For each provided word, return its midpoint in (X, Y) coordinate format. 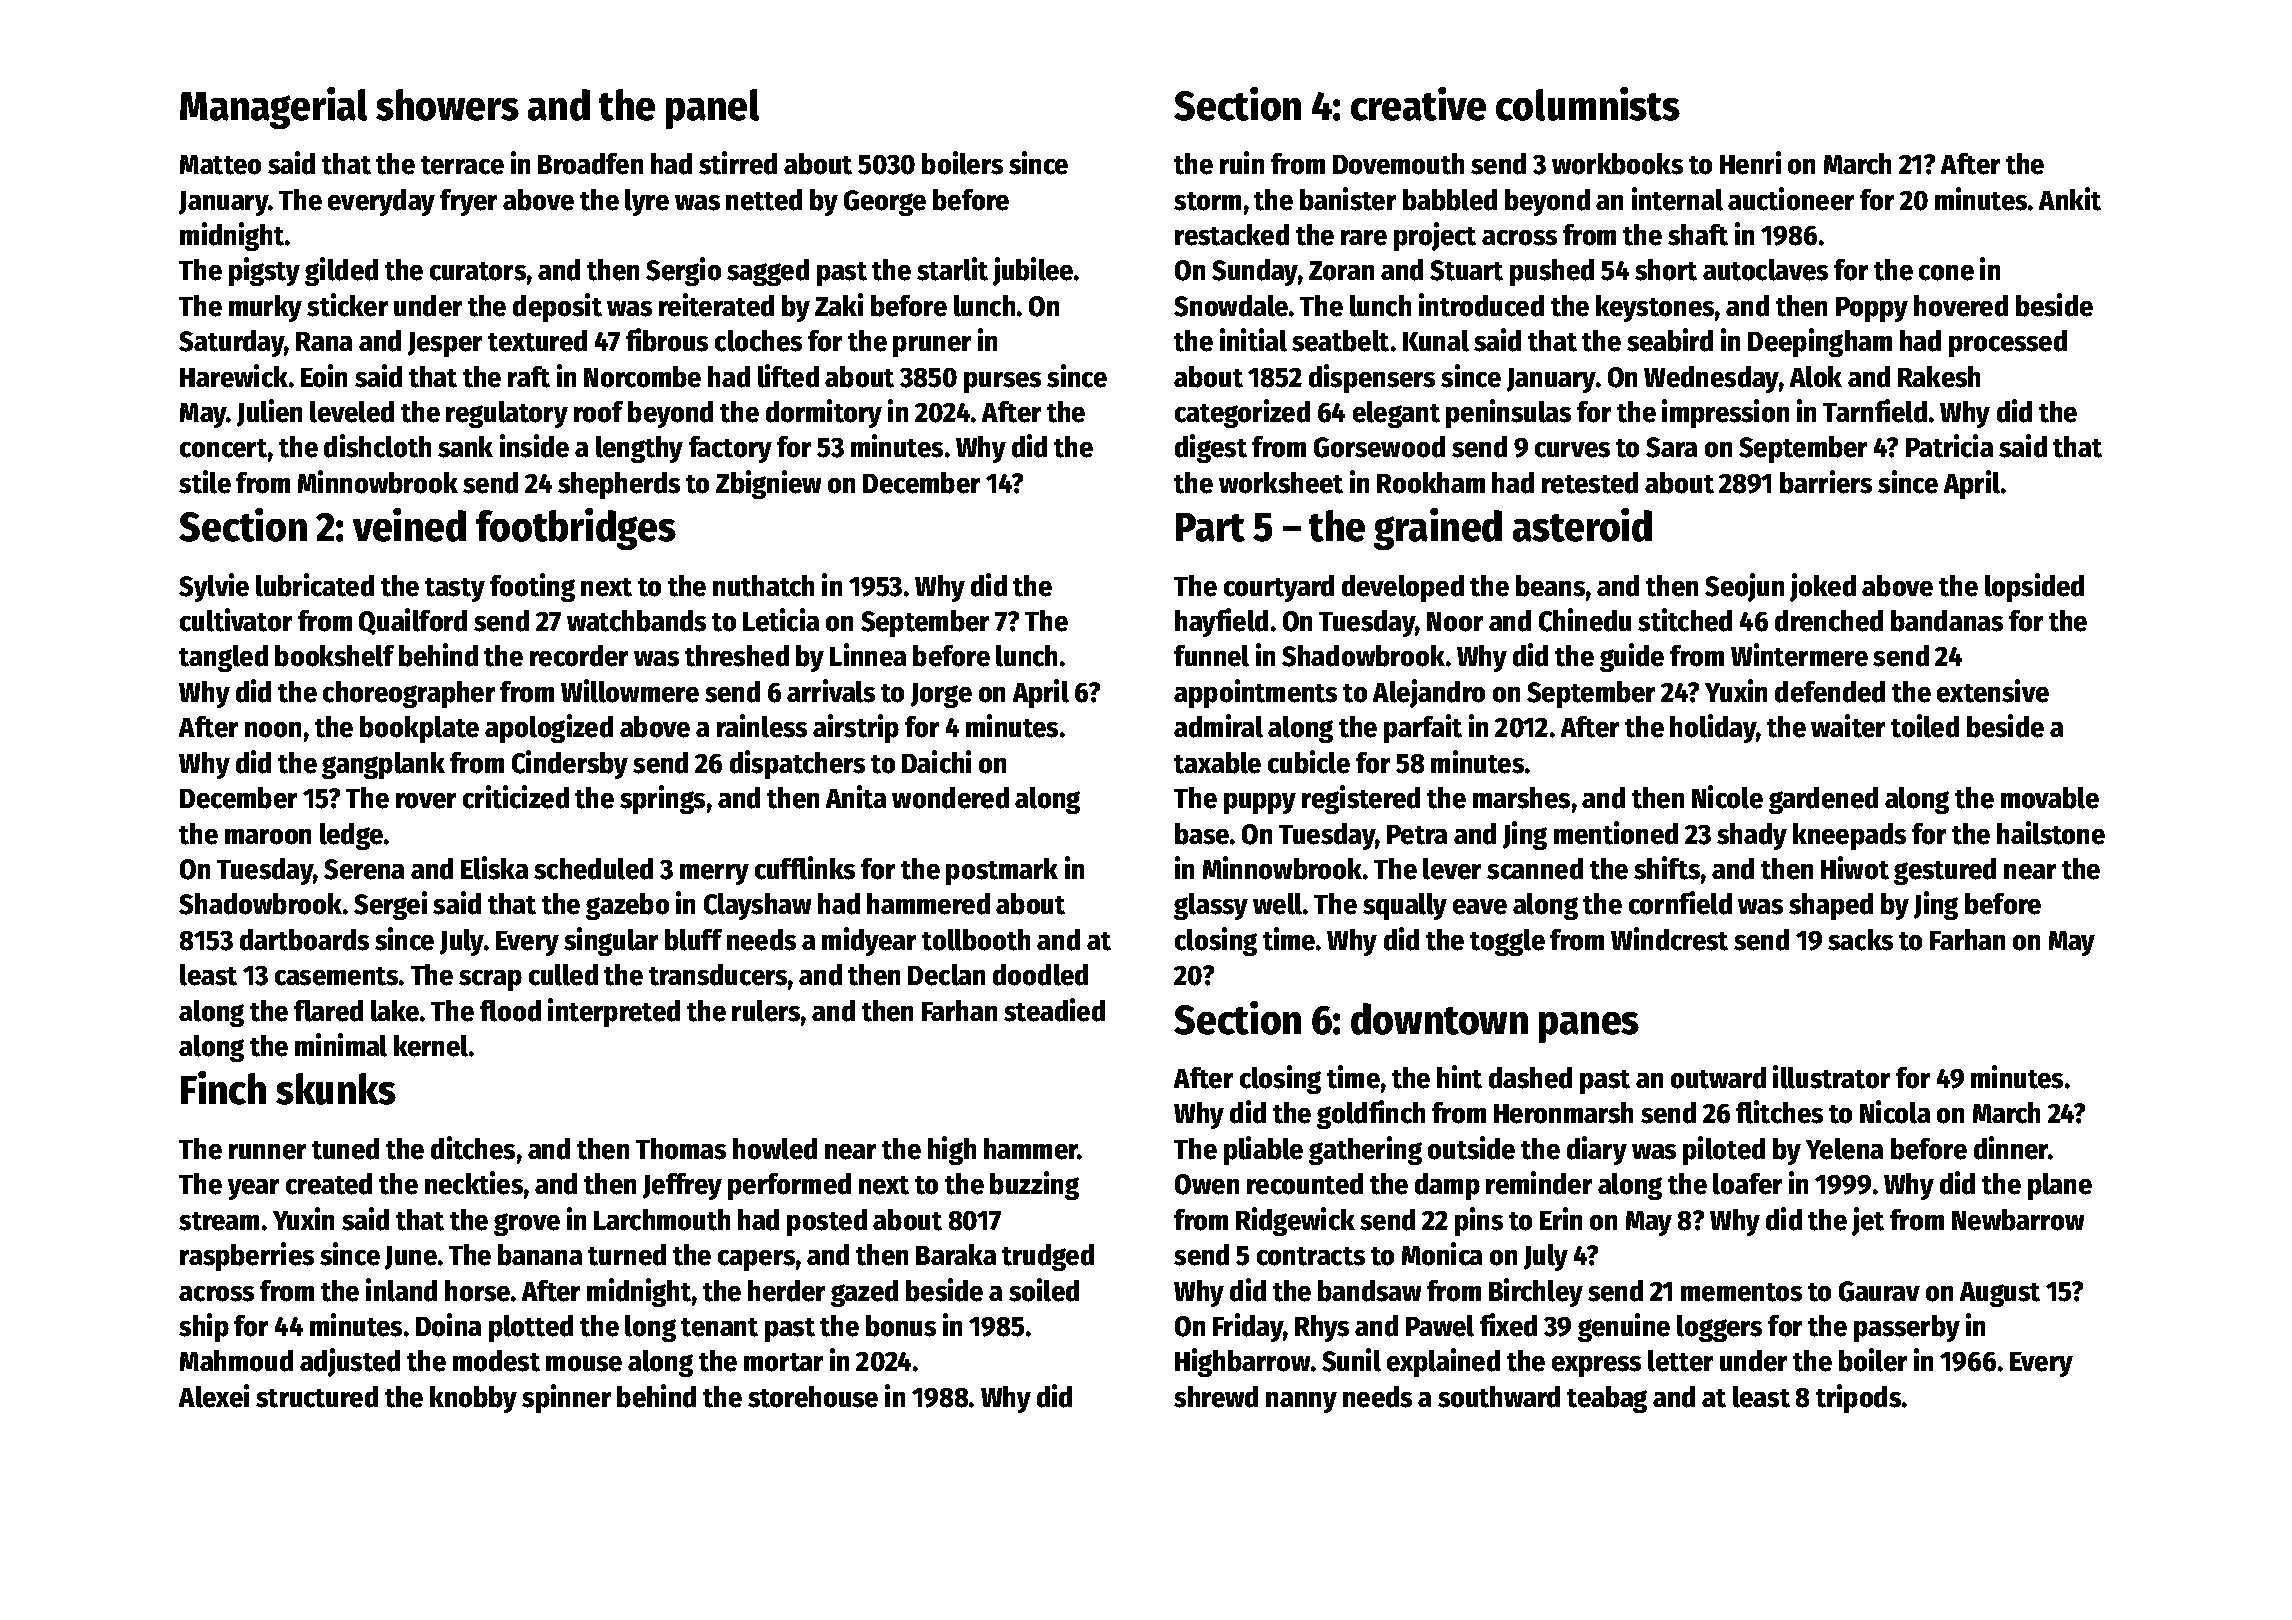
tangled (223, 658)
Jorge (941, 695)
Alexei (214, 1396)
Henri (1750, 163)
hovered (1961, 306)
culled (563, 975)
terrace (462, 165)
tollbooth (976, 940)
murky (265, 308)
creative (1418, 104)
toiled (1925, 726)
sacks (1860, 940)
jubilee (1033, 271)
